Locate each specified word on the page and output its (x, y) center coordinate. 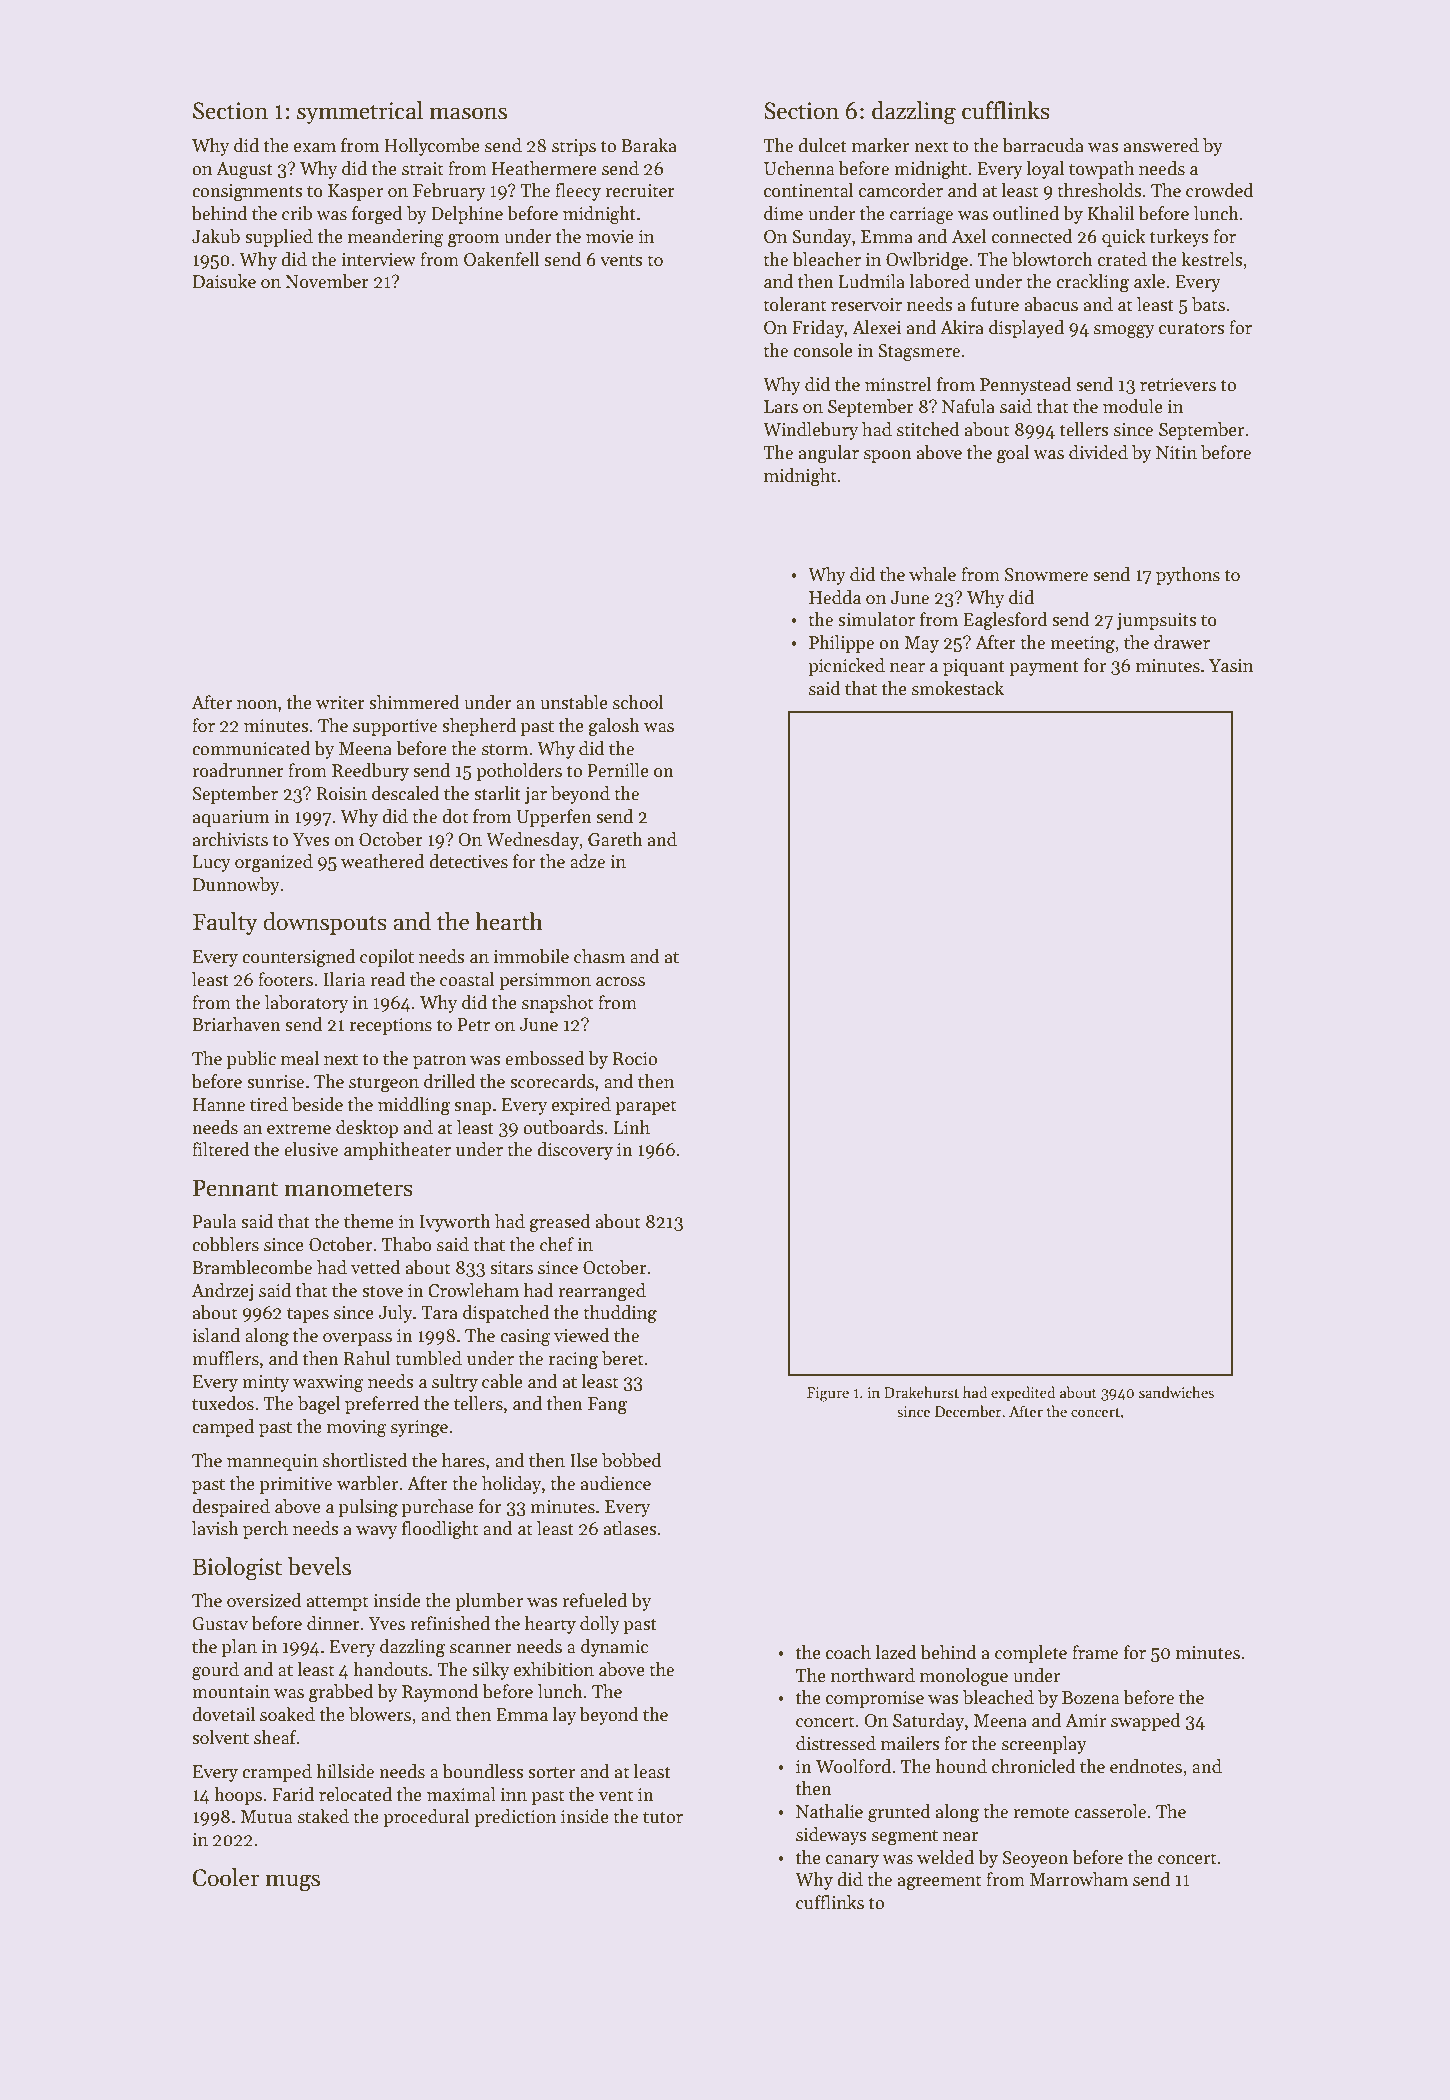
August (244, 170)
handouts (390, 1669)
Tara (439, 1313)
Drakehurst (921, 1392)
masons (468, 113)
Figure (828, 1394)
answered (1161, 145)
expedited (1023, 1393)
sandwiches (1176, 1392)
